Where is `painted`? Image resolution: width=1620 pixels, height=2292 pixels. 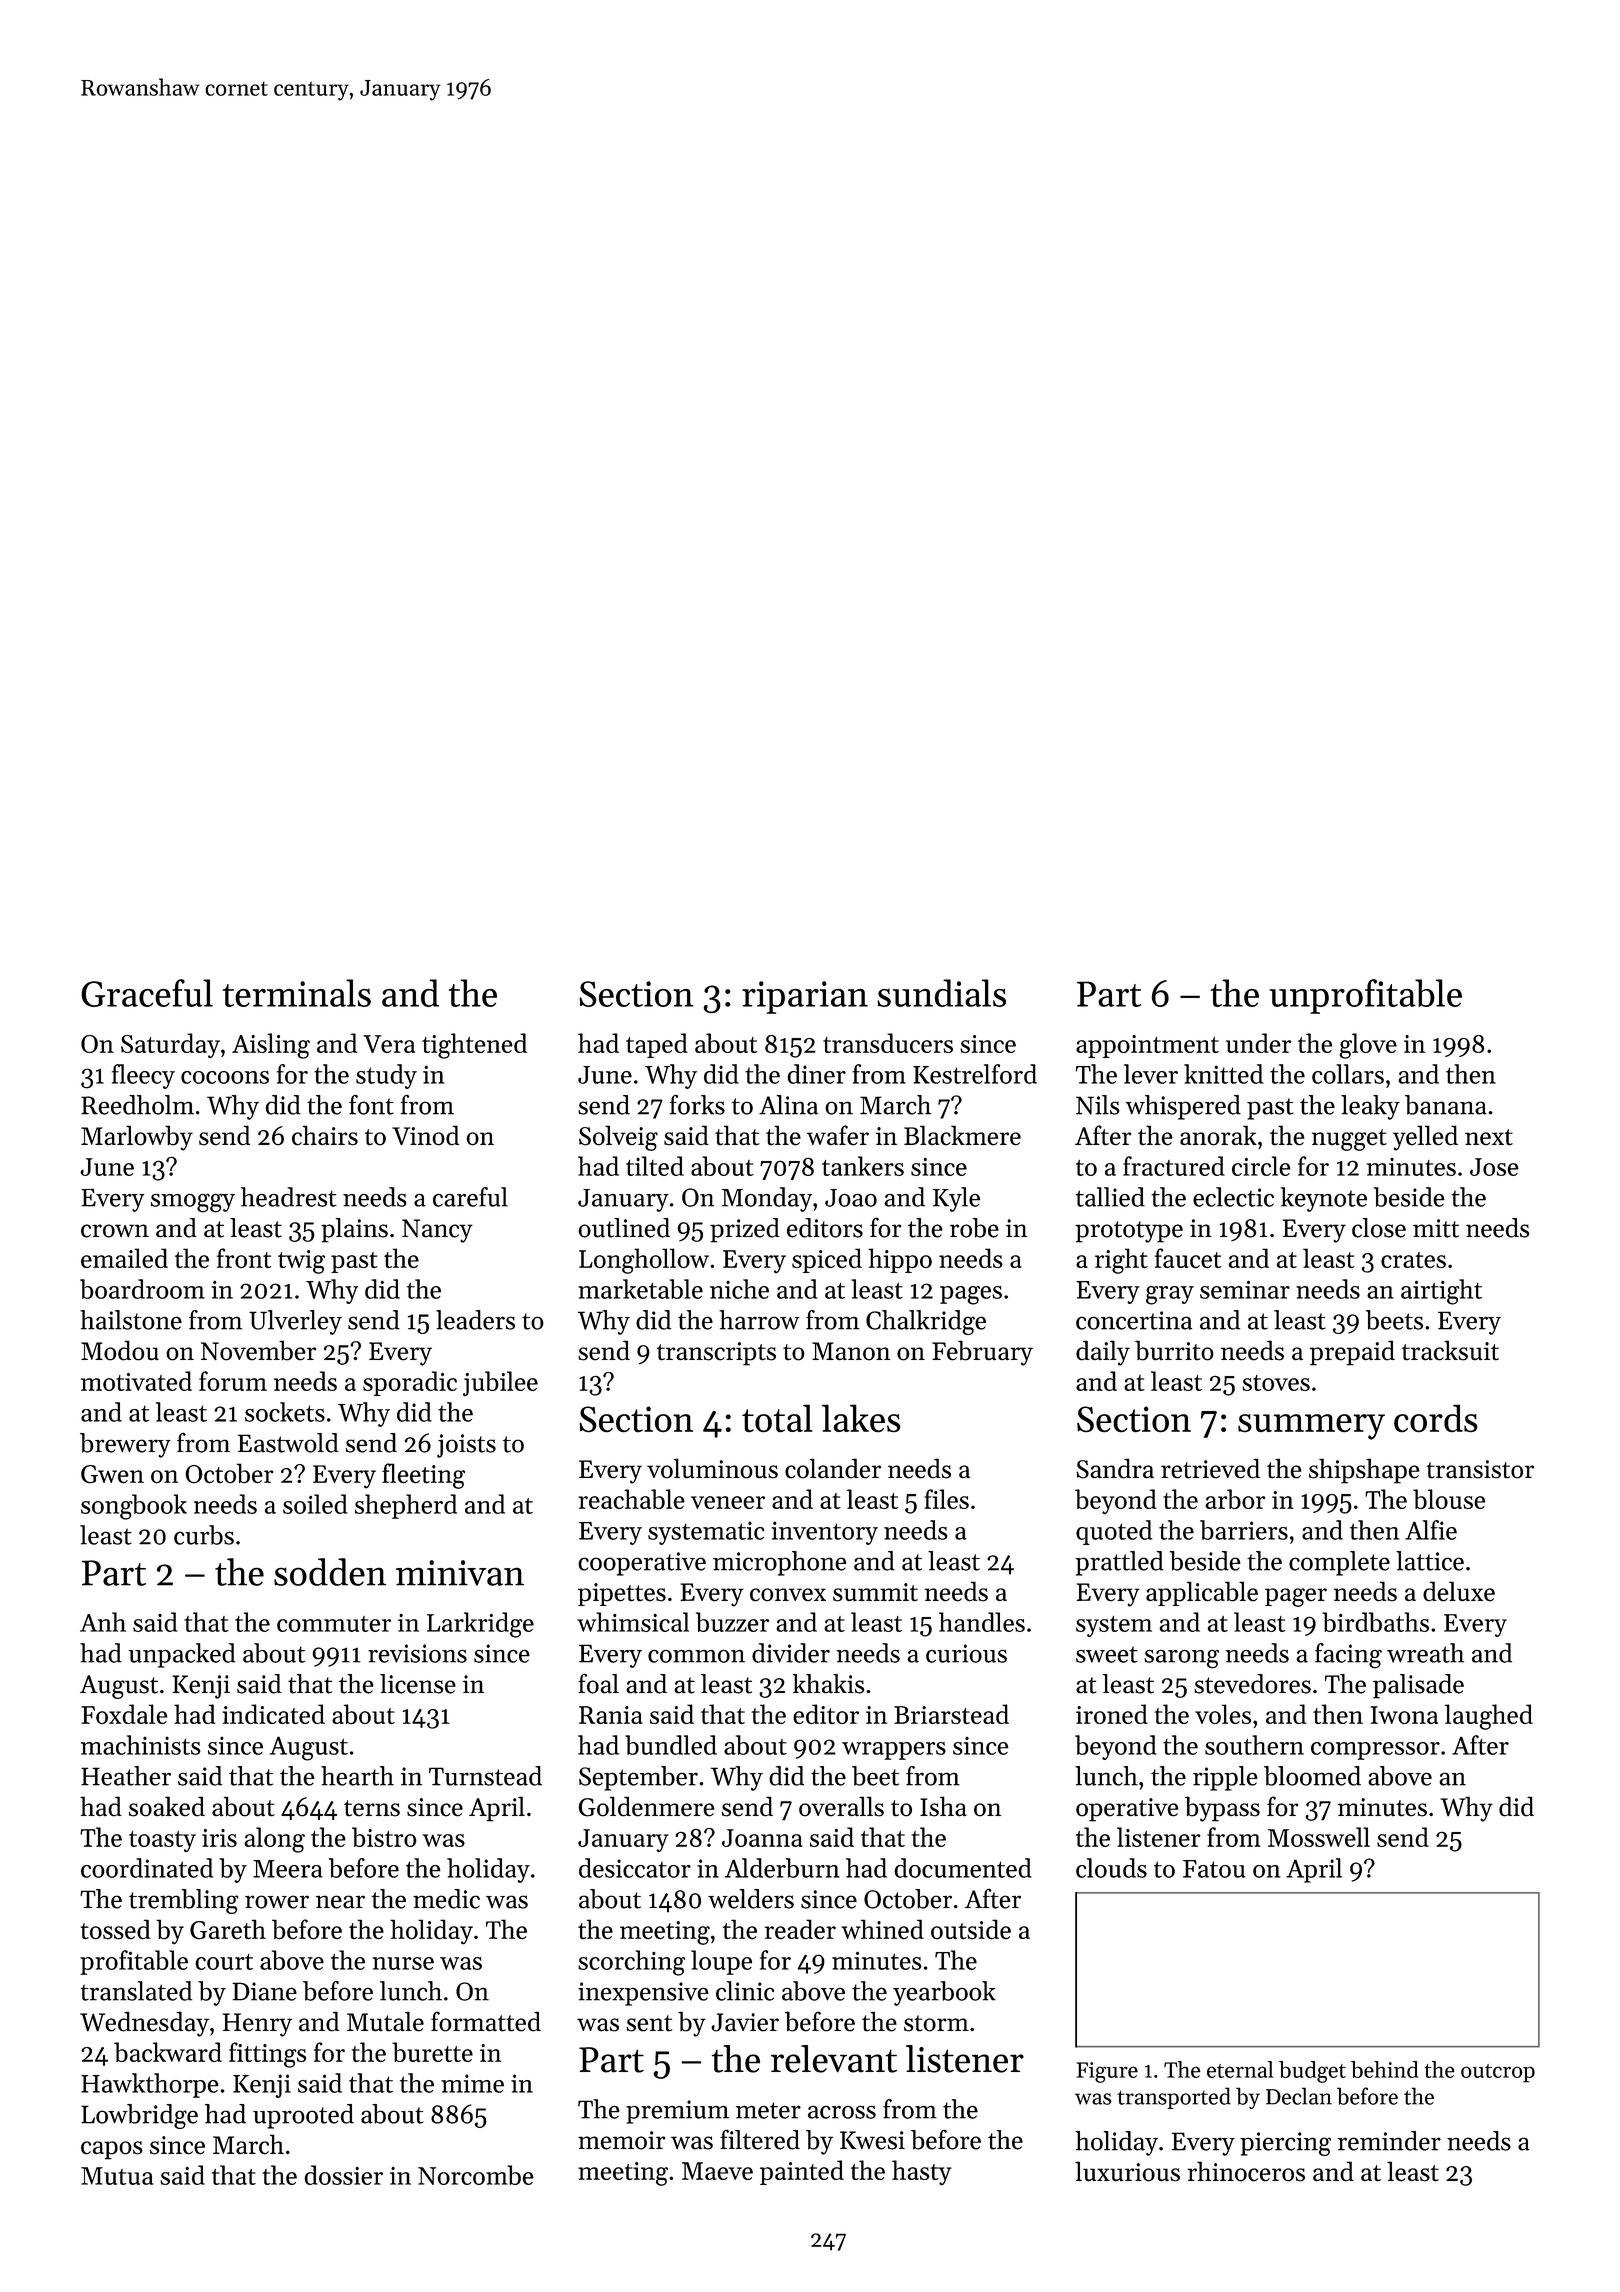 painted is located at coordinates (802, 2172).
